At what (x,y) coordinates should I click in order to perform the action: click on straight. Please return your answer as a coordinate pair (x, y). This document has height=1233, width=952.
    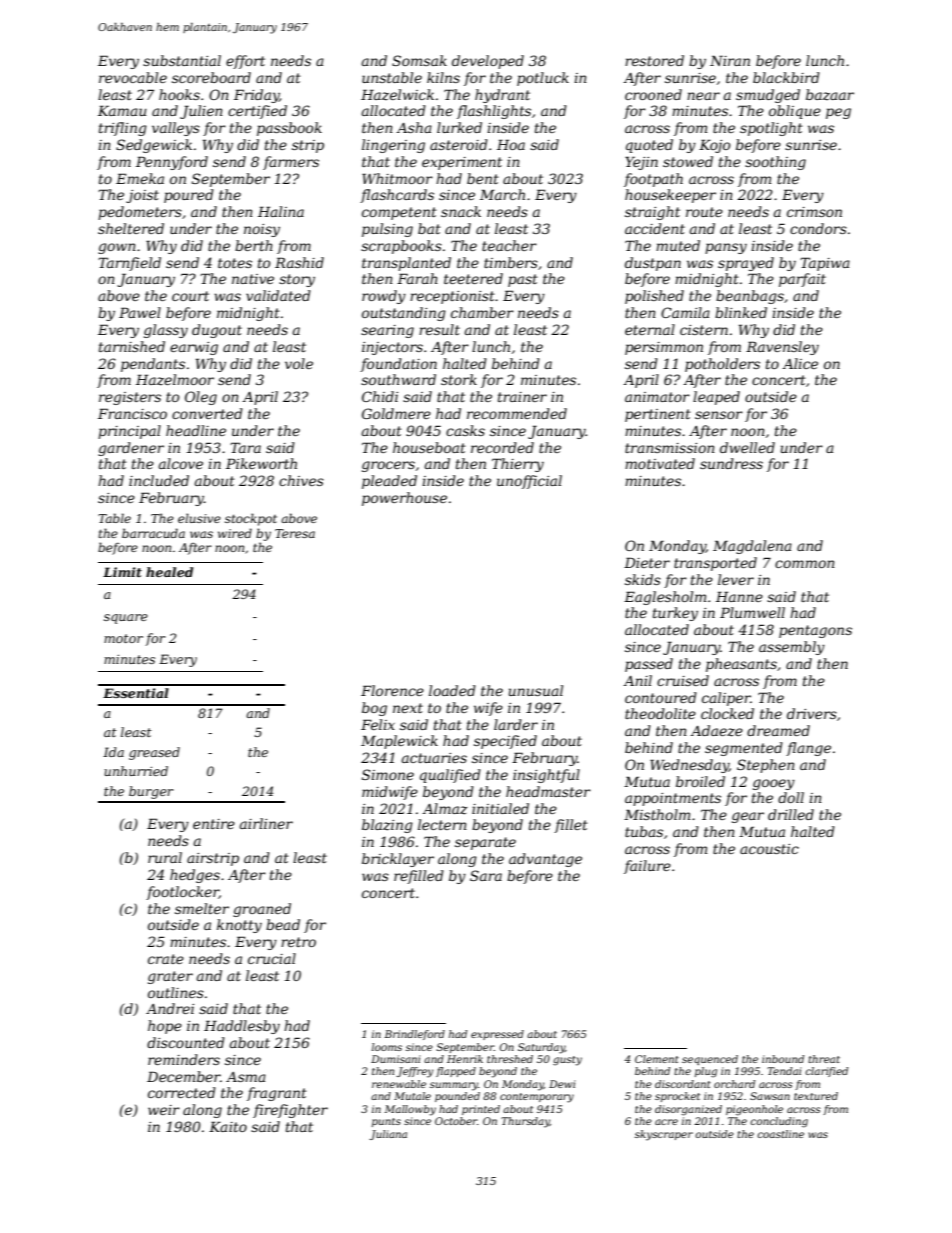
    Looking at the image, I should click on (652, 213).
